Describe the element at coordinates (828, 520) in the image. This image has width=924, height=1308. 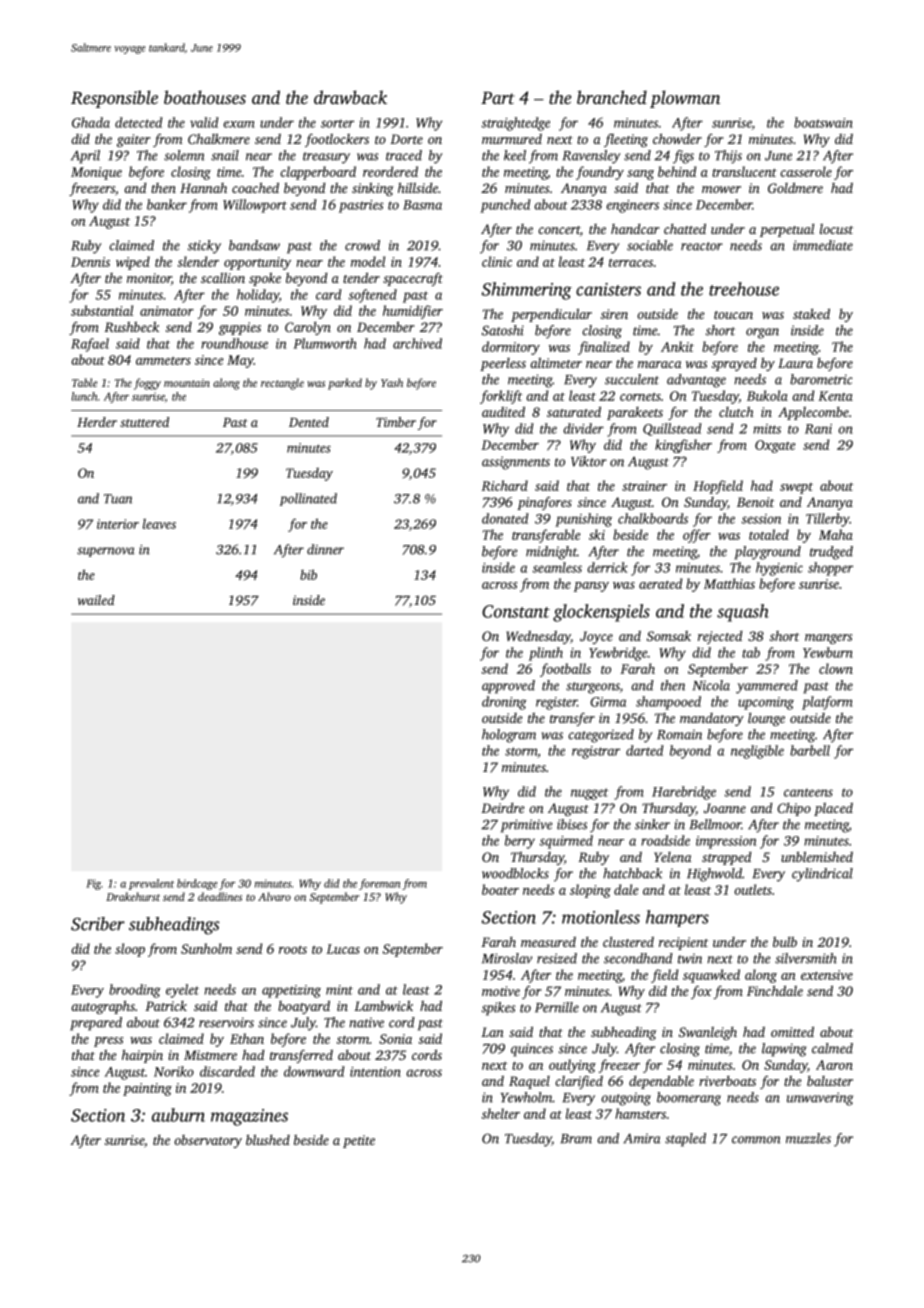
I see `Tillerby` at that location.
